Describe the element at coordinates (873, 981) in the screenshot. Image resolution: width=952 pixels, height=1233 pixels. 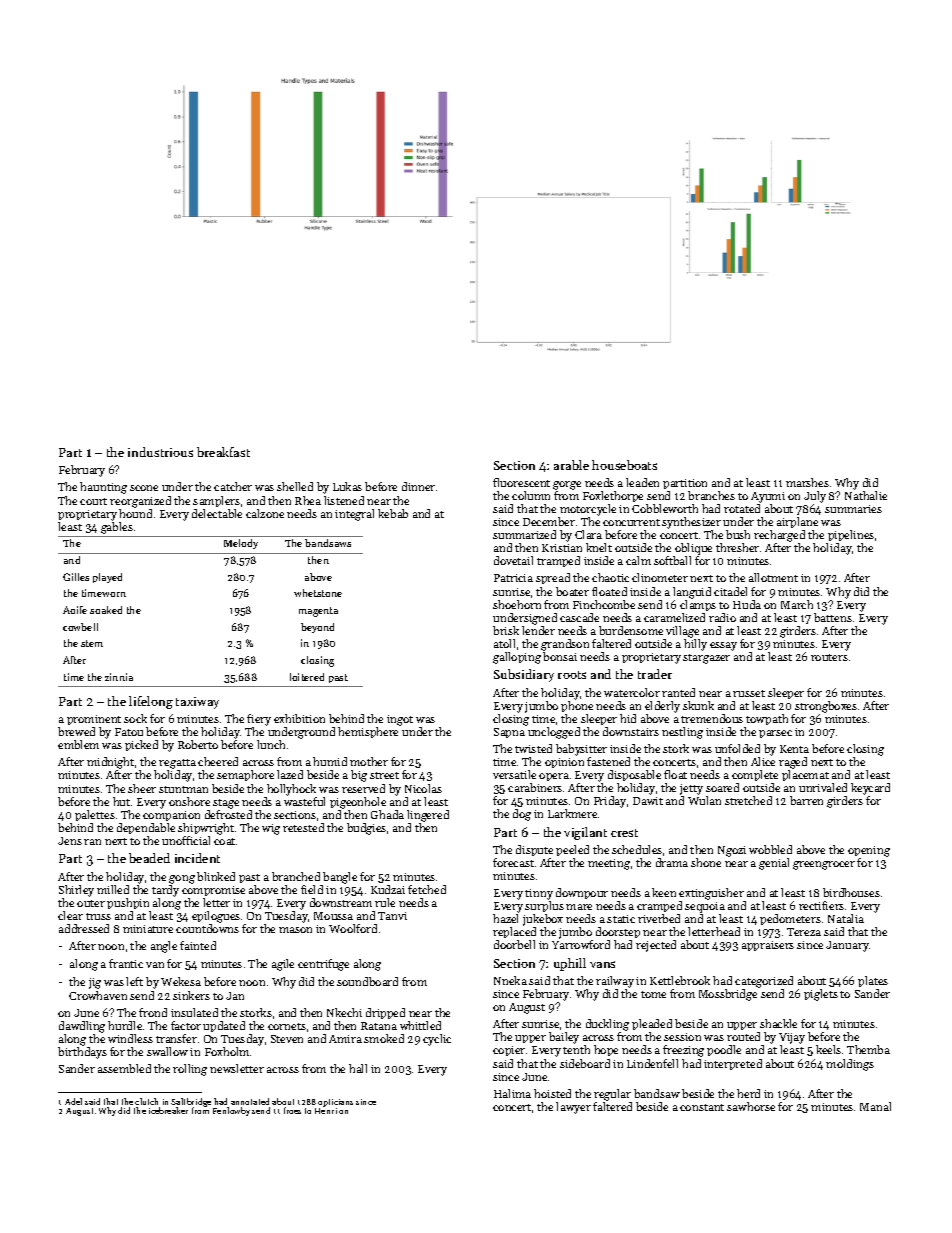
I see `plates` at that location.
